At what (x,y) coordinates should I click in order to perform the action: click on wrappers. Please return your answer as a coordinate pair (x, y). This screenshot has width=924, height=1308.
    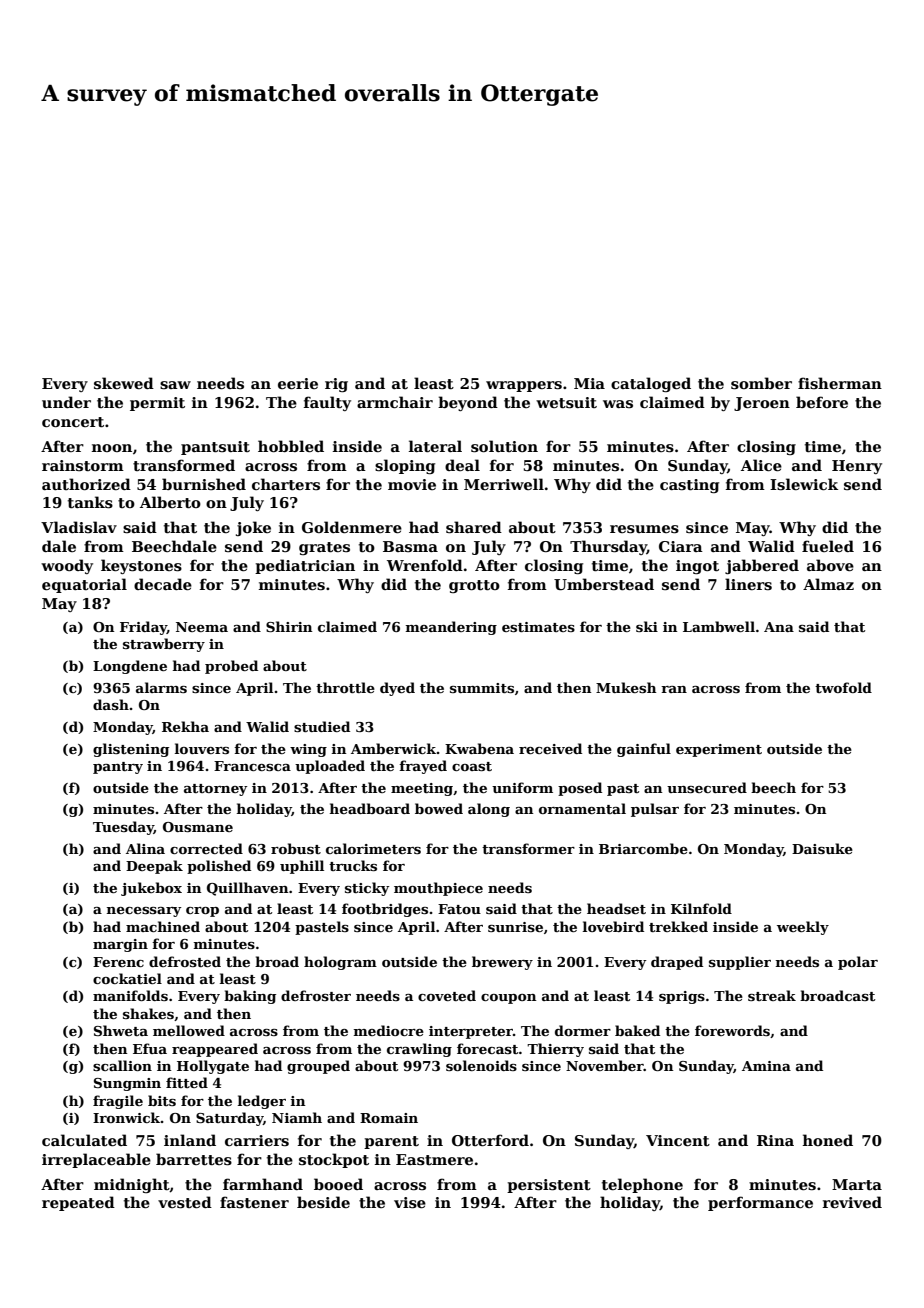
    Looking at the image, I should click on (524, 386).
